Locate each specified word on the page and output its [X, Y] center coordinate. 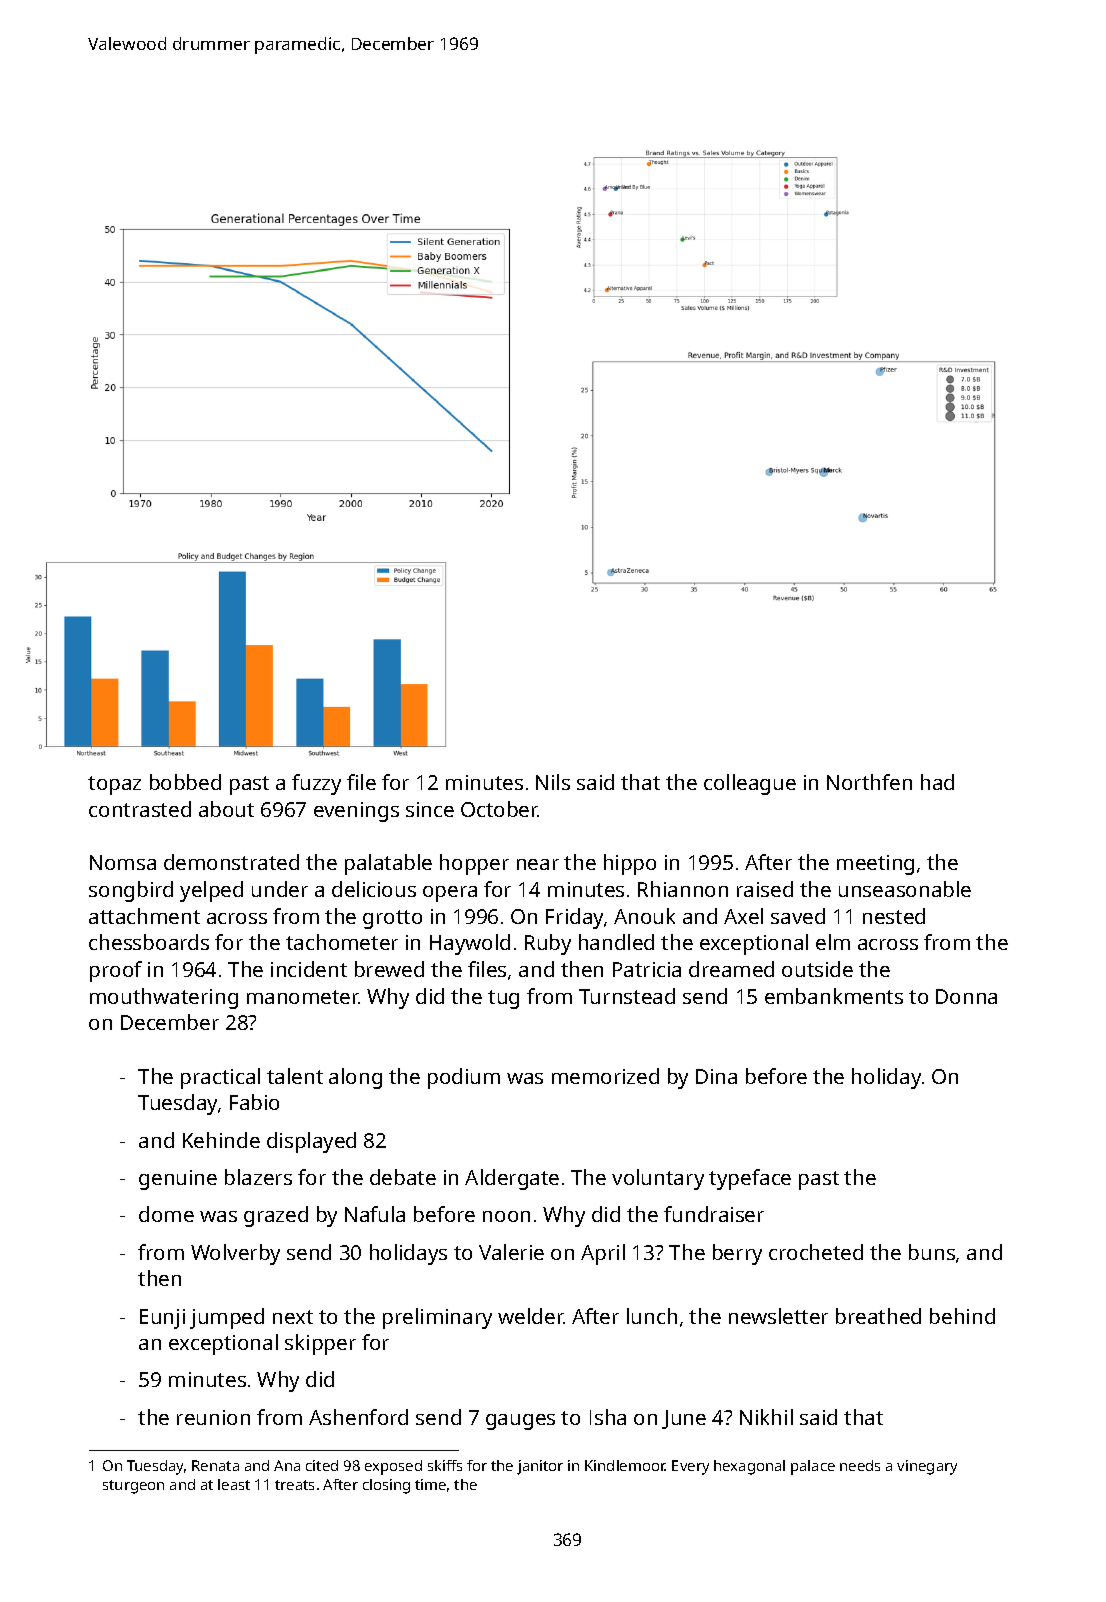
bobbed [185, 782]
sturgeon [133, 1487]
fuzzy [316, 784]
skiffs [445, 1465]
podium [464, 1078]
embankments [834, 996]
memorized [605, 1076]
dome [166, 1214]
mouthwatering [164, 998]
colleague [750, 784]
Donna [966, 996]
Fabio [254, 1102]
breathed [878, 1316]
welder [531, 1316]
